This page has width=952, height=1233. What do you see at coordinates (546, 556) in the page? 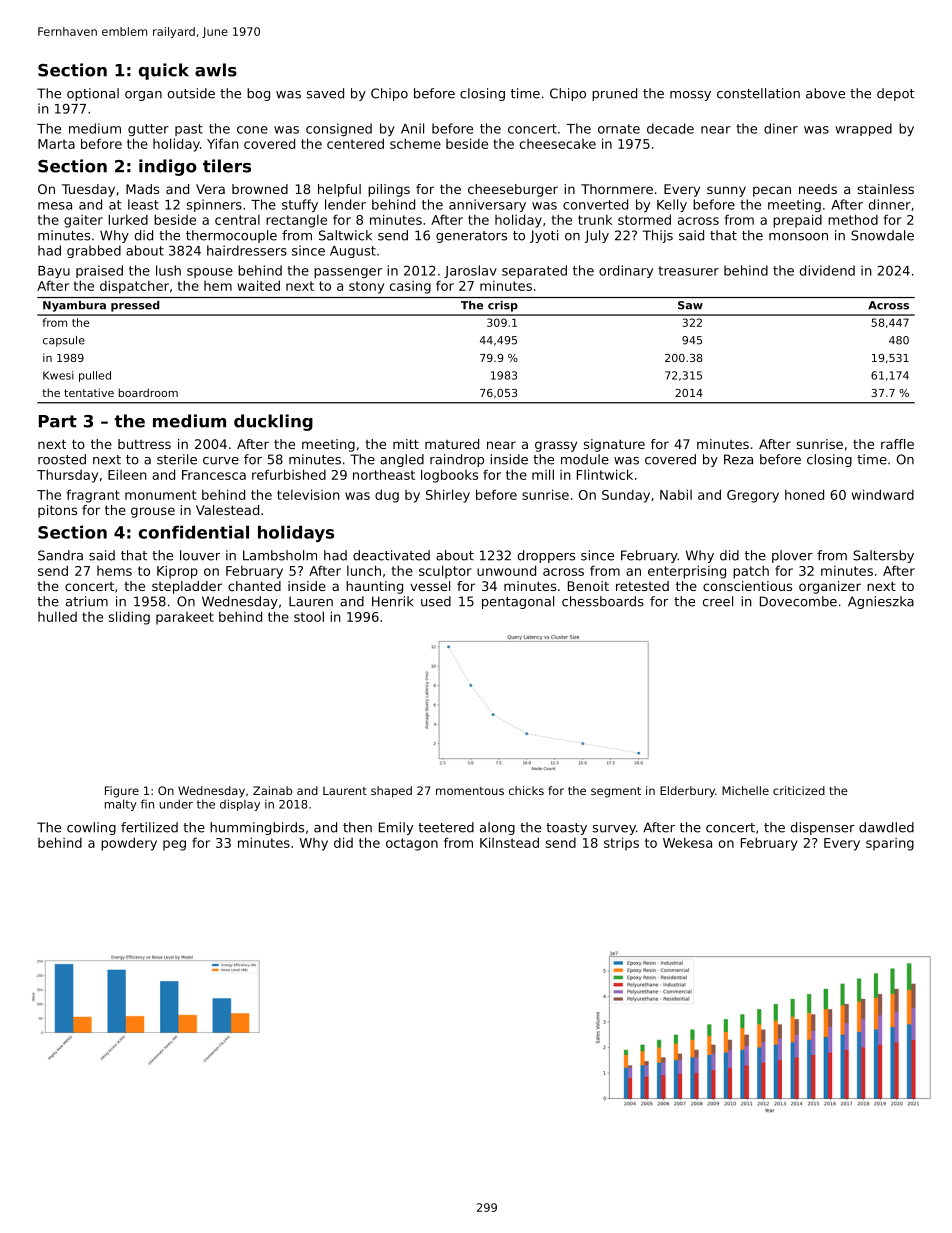
I see `droppers` at bounding box center [546, 556].
